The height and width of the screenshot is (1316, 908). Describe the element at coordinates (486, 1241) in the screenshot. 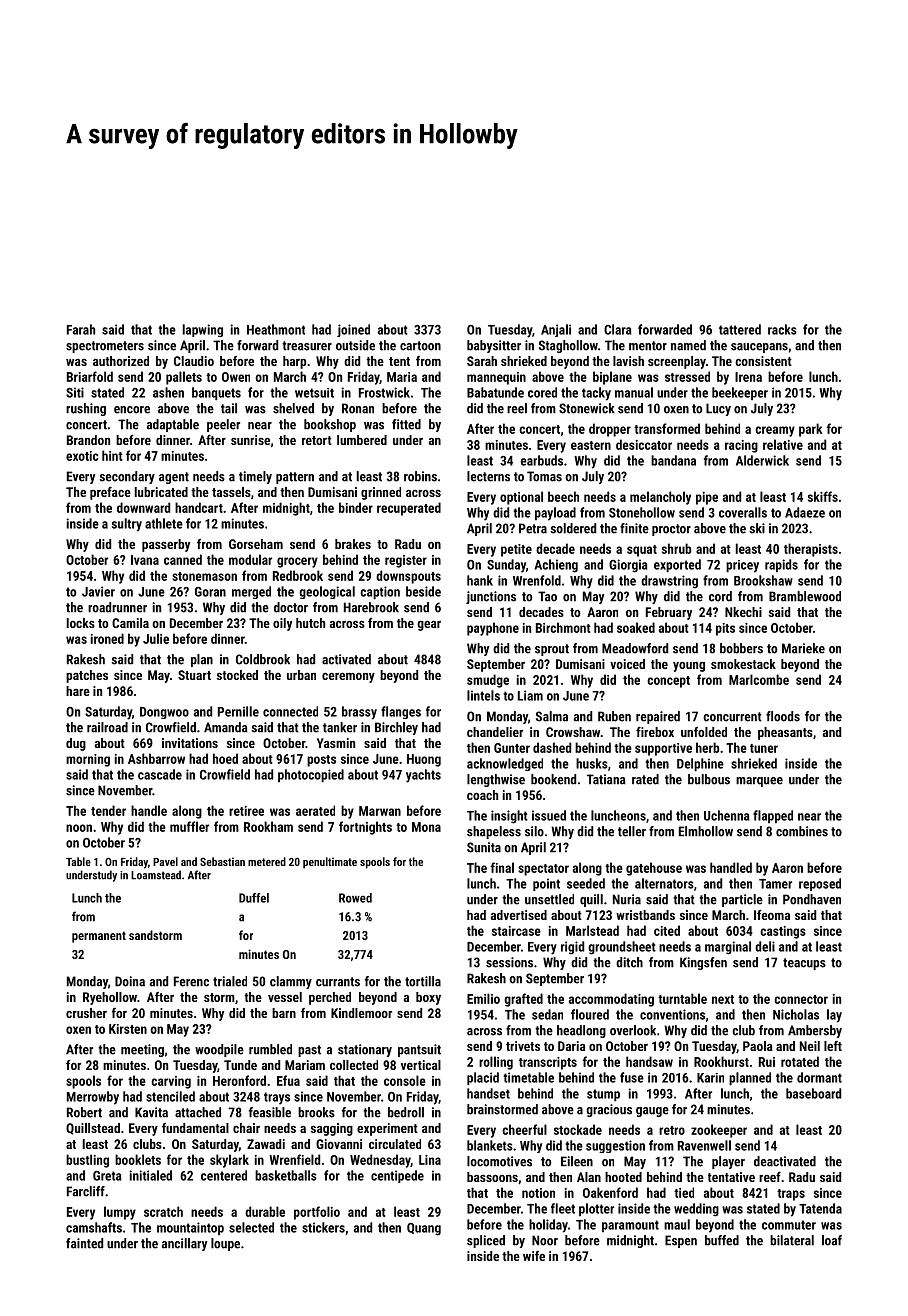

I see `spliced` at that location.
